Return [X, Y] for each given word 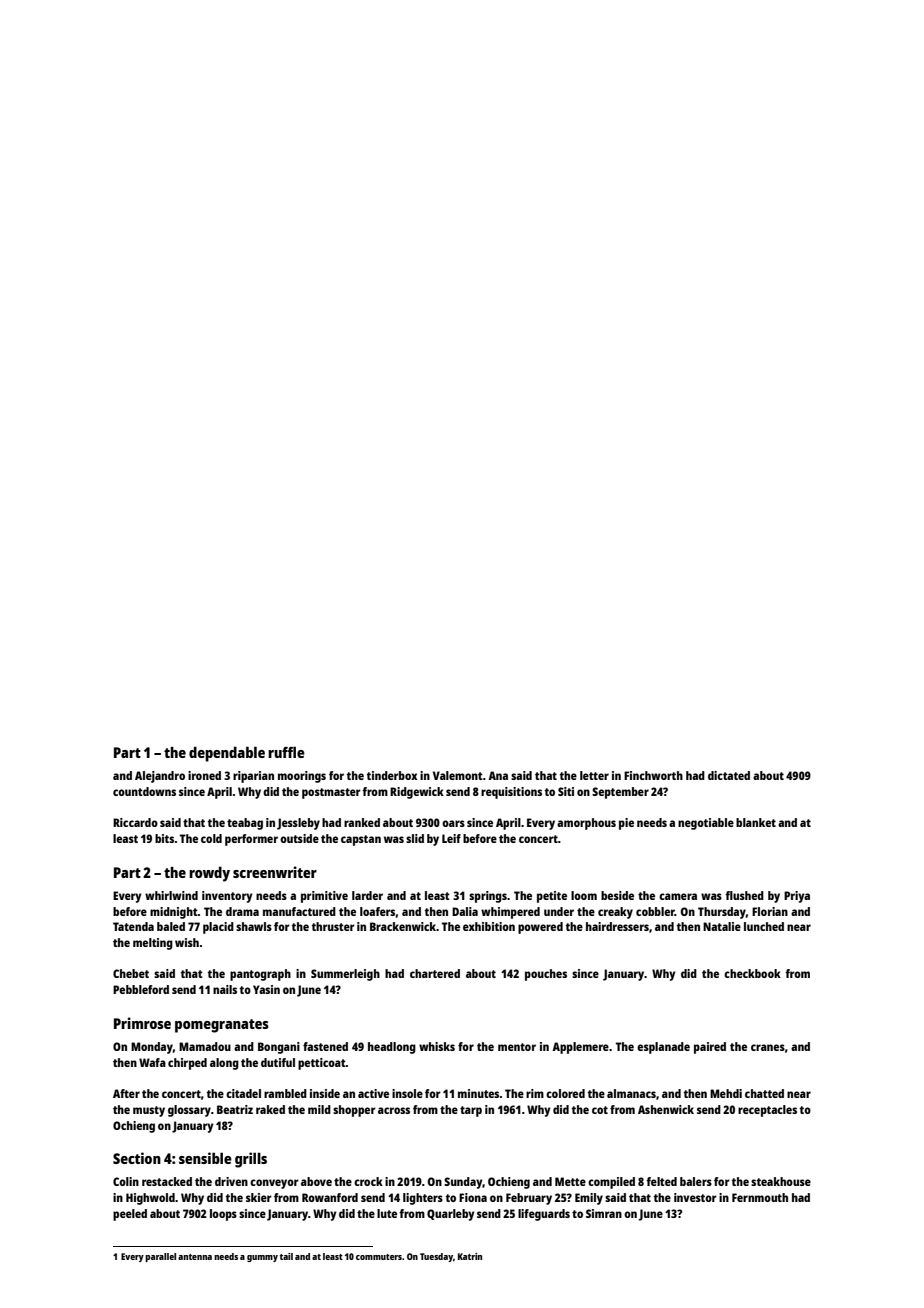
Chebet [131, 973]
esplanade [663, 1048]
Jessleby [298, 824]
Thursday [722, 913]
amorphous [586, 824]
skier [259, 1197]
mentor [517, 1047]
